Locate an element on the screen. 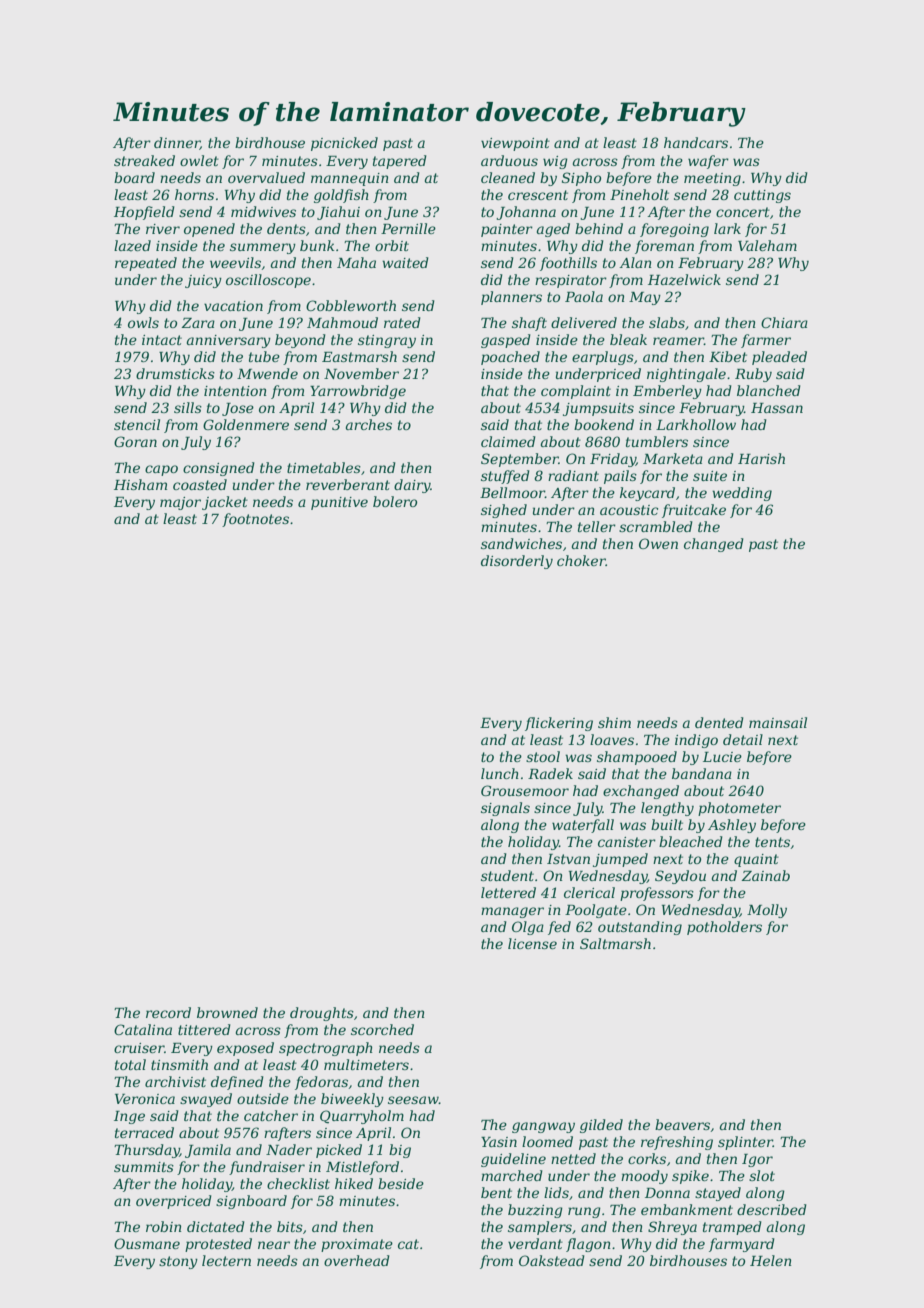 This screenshot has width=924, height=1308. viewpoint is located at coordinates (515, 144).
